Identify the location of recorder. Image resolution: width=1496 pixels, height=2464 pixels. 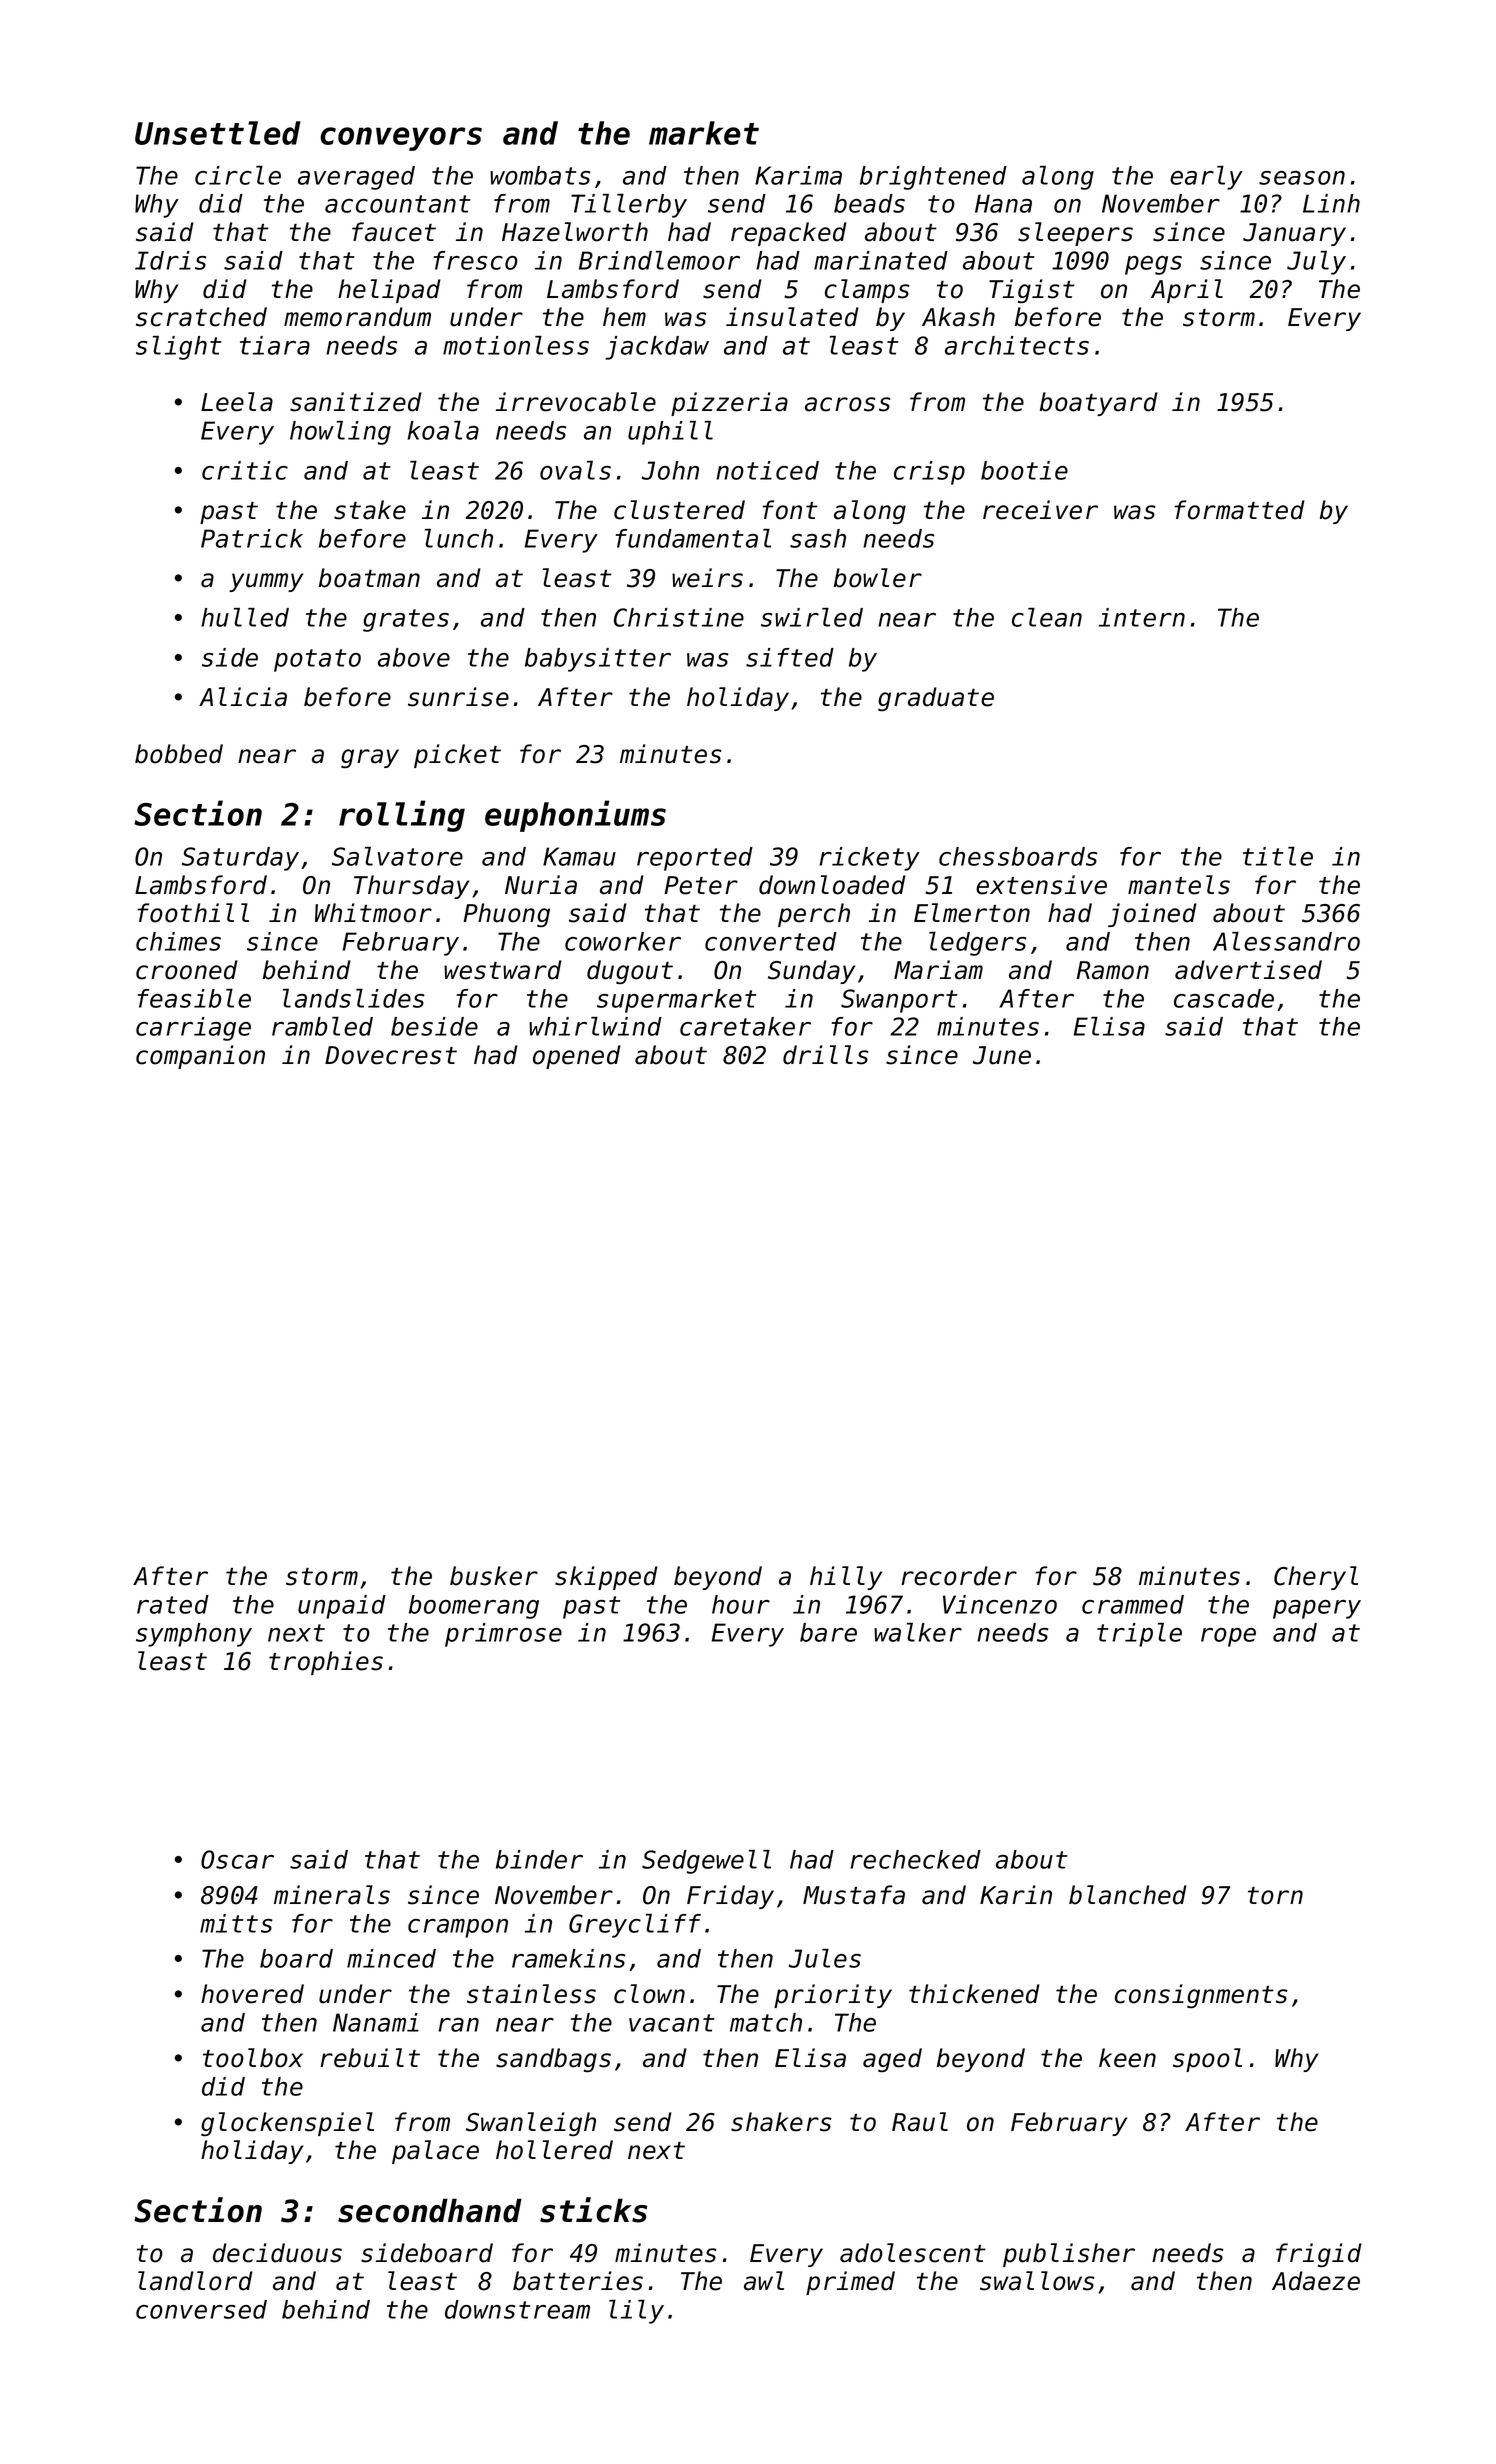
(959, 1576).
